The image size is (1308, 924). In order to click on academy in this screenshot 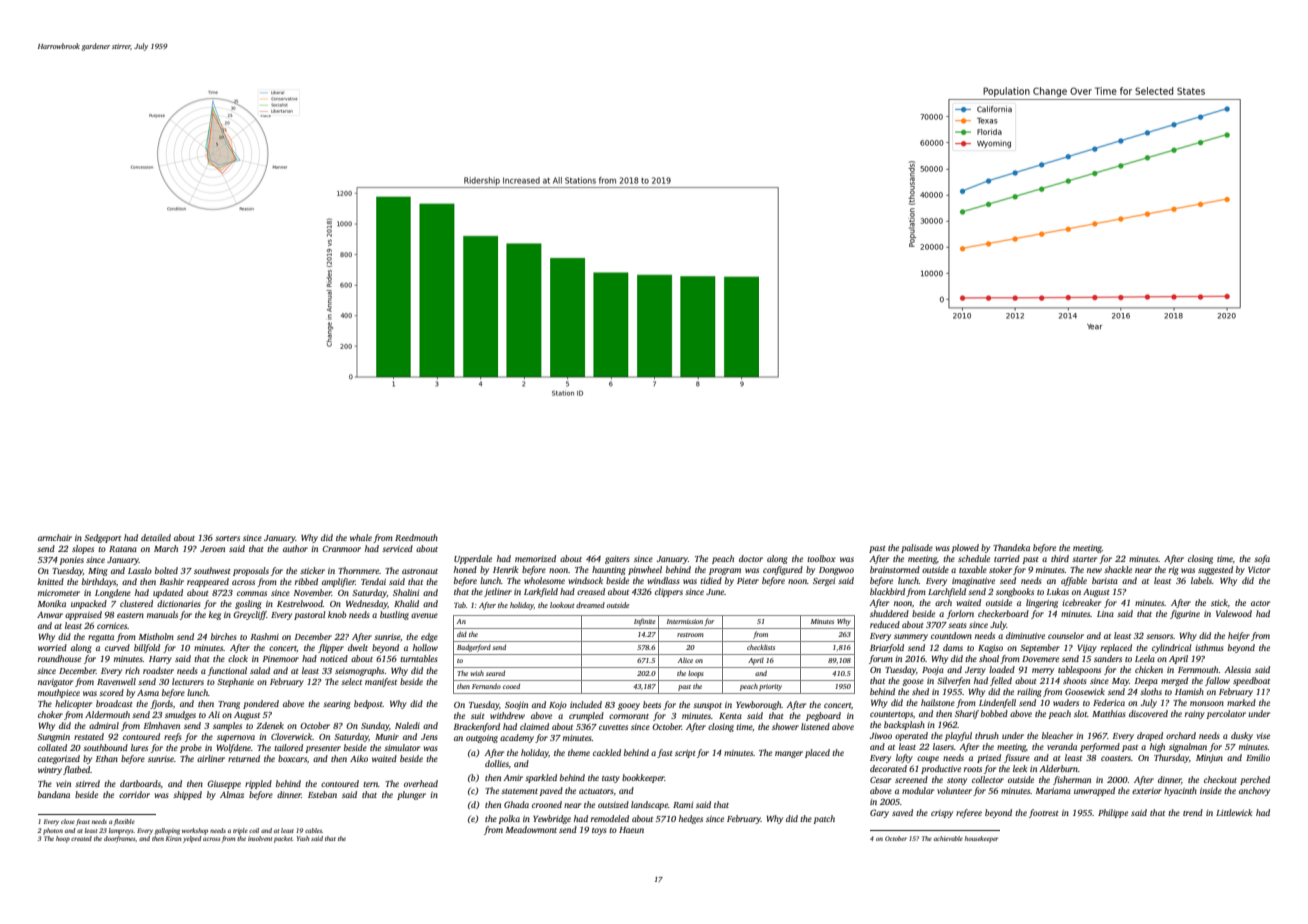, I will do `click(517, 738)`.
